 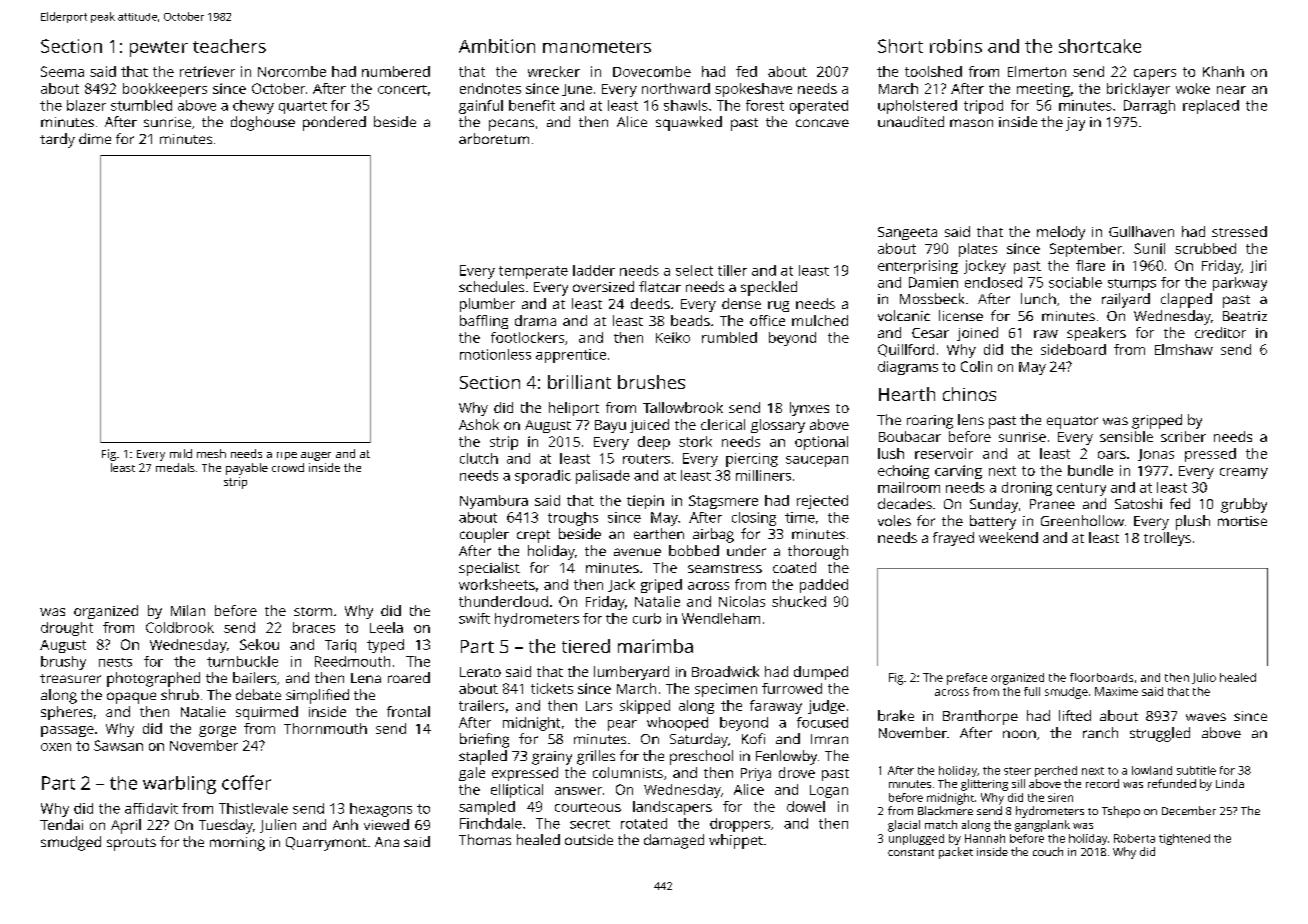 I want to click on outside, so click(x=589, y=839).
